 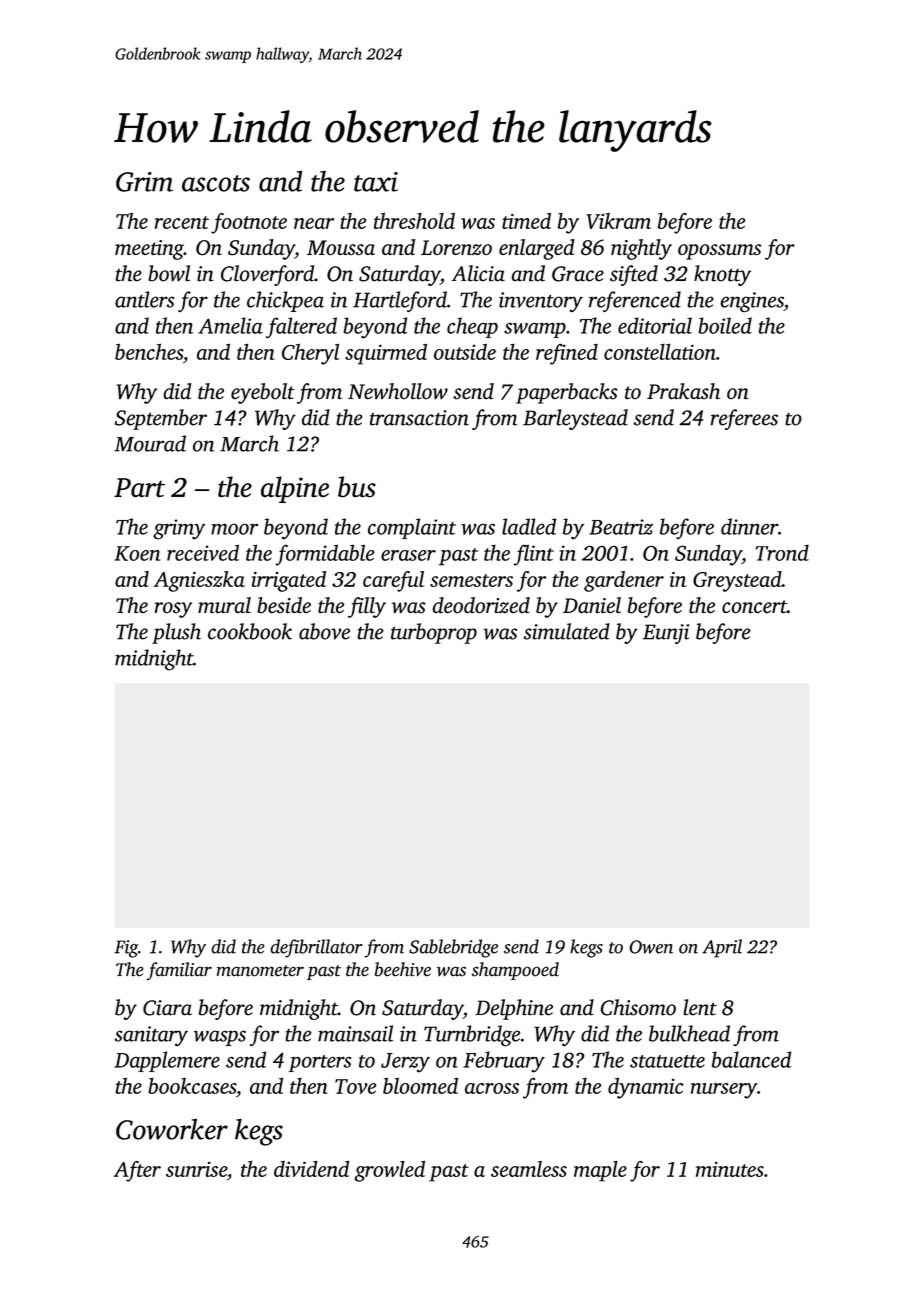 I want to click on ladled, so click(x=529, y=526).
